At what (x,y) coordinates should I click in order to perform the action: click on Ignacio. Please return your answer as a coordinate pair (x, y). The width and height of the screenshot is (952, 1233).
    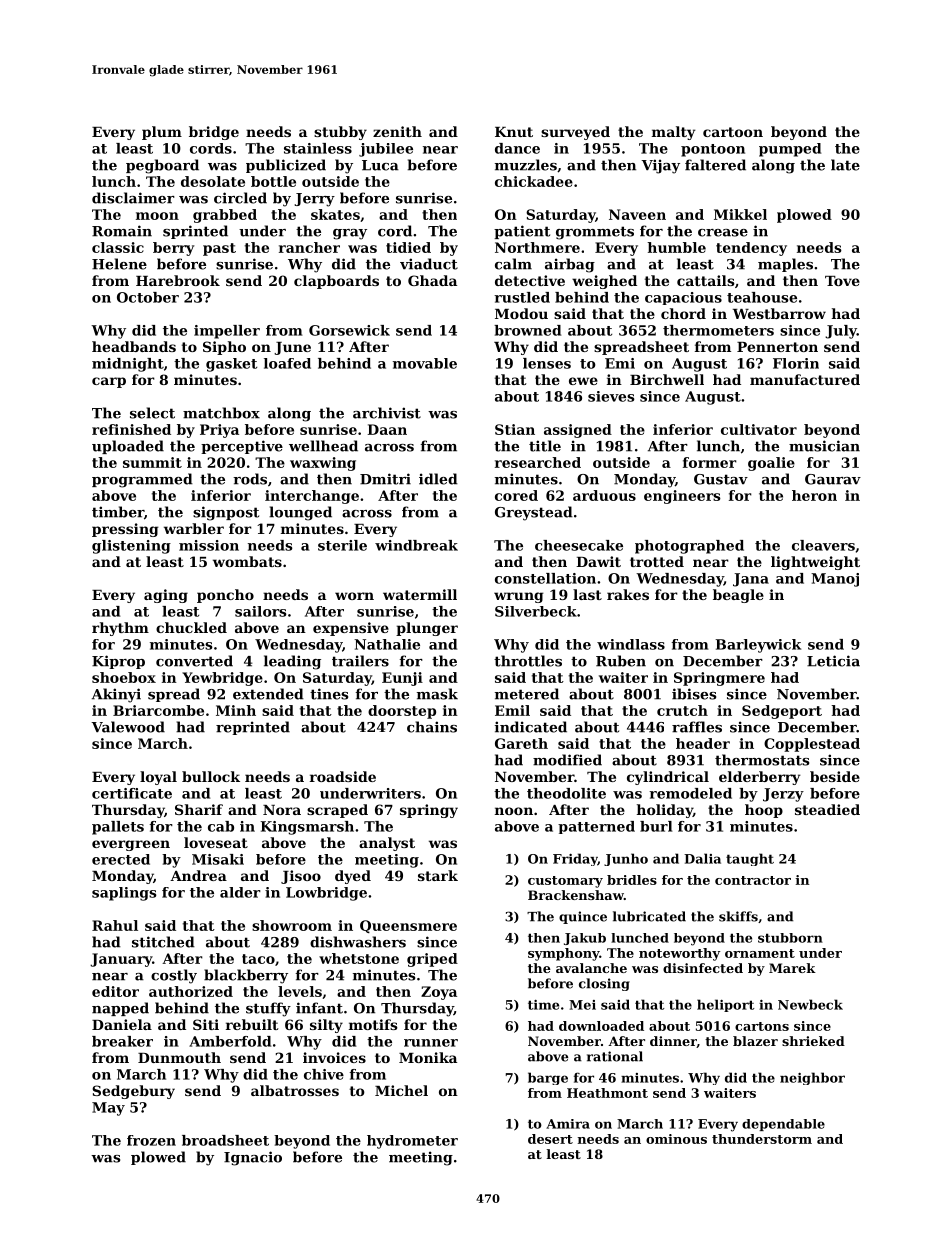
    Looking at the image, I should click on (253, 1158).
